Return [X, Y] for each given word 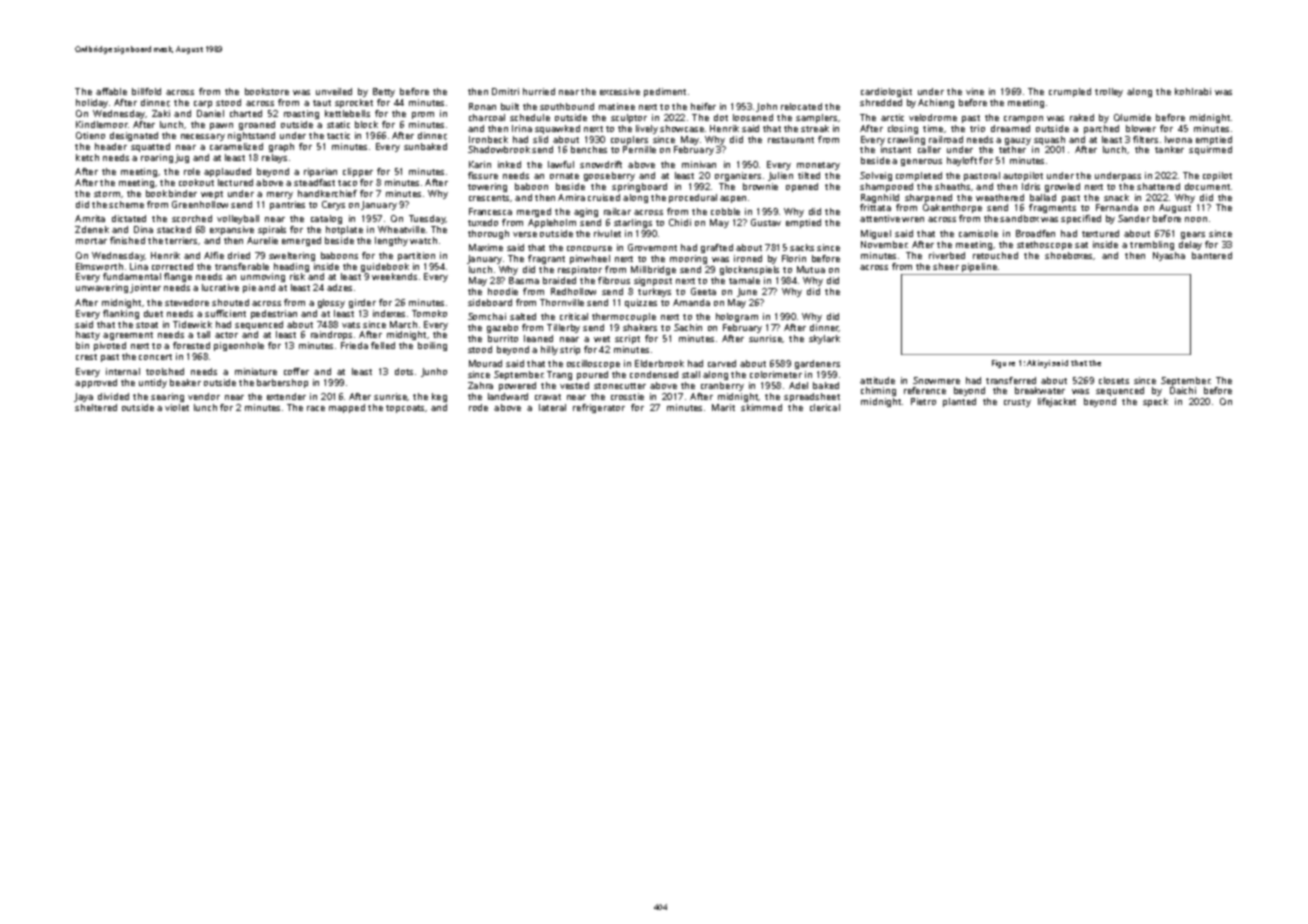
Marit [723, 407]
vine [975, 91]
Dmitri [505, 91]
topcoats [405, 409]
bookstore [267, 91]
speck [1155, 402]
